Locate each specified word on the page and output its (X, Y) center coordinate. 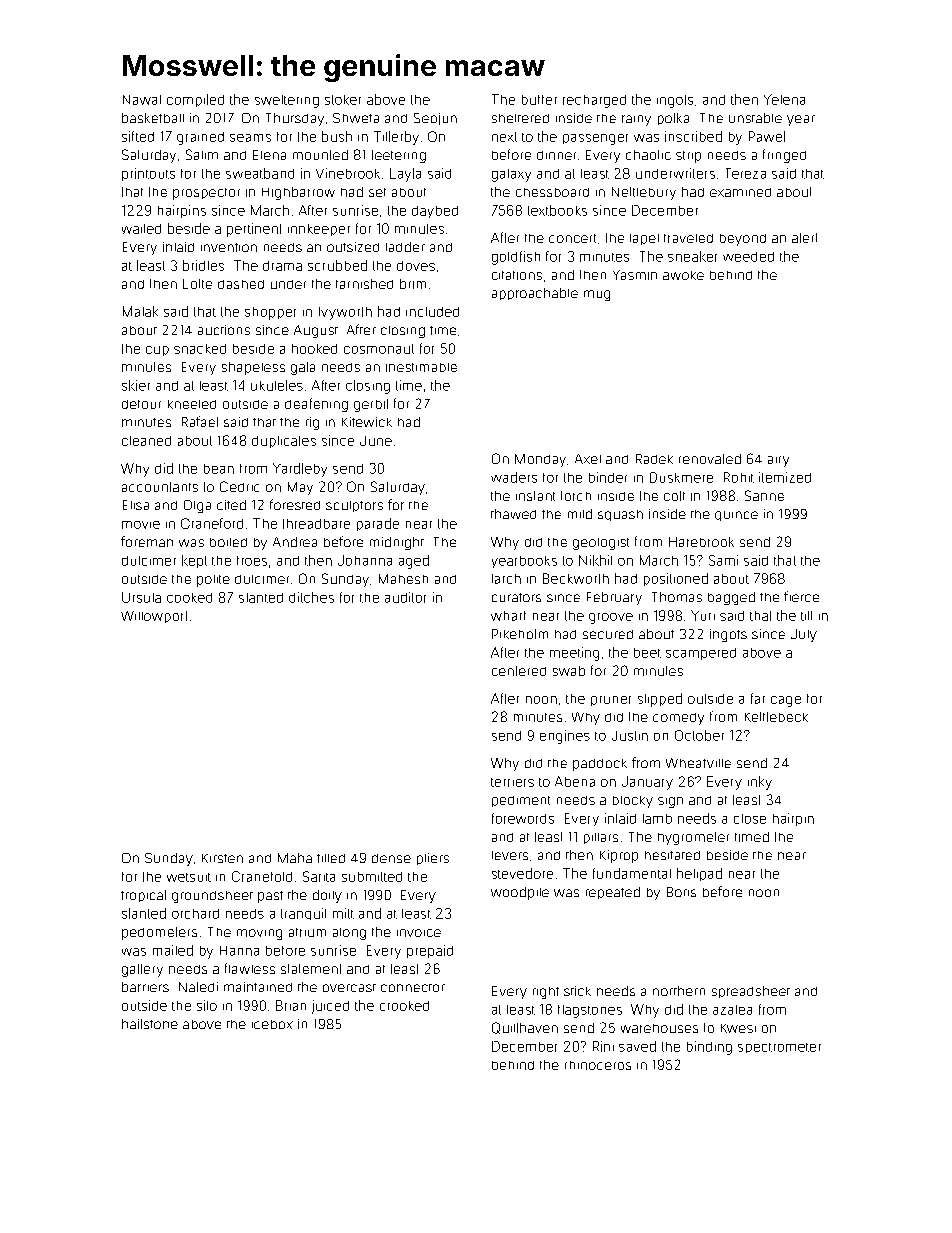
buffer (539, 100)
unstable (755, 118)
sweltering (287, 101)
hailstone (150, 1024)
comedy (678, 719)
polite (213, 581)
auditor (405, 597)
